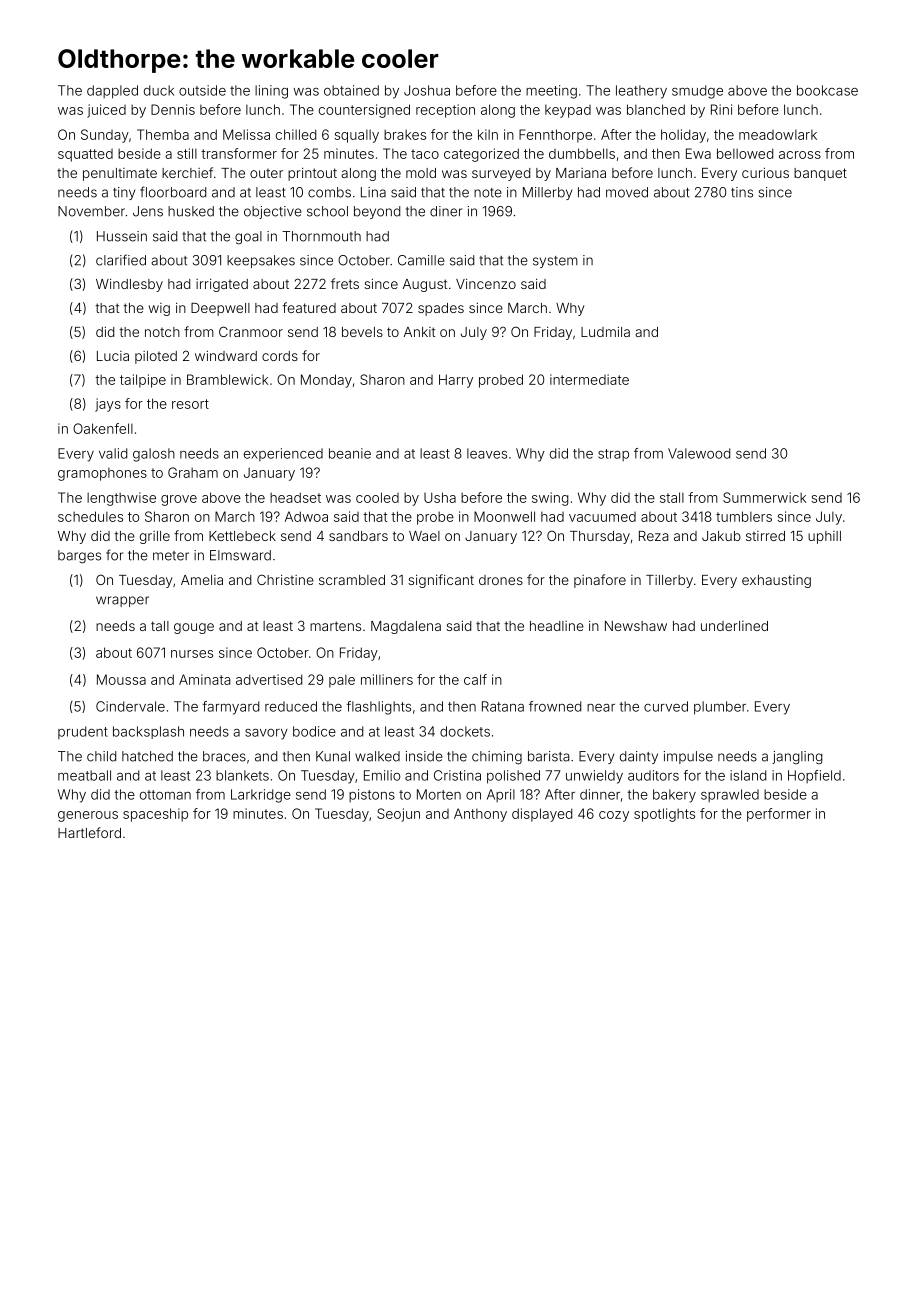 The width and height of the page is (924, 1308). What do you see at coordinates (424, 756) in the page?
I see `inside` at bounding box center [424, 756].
